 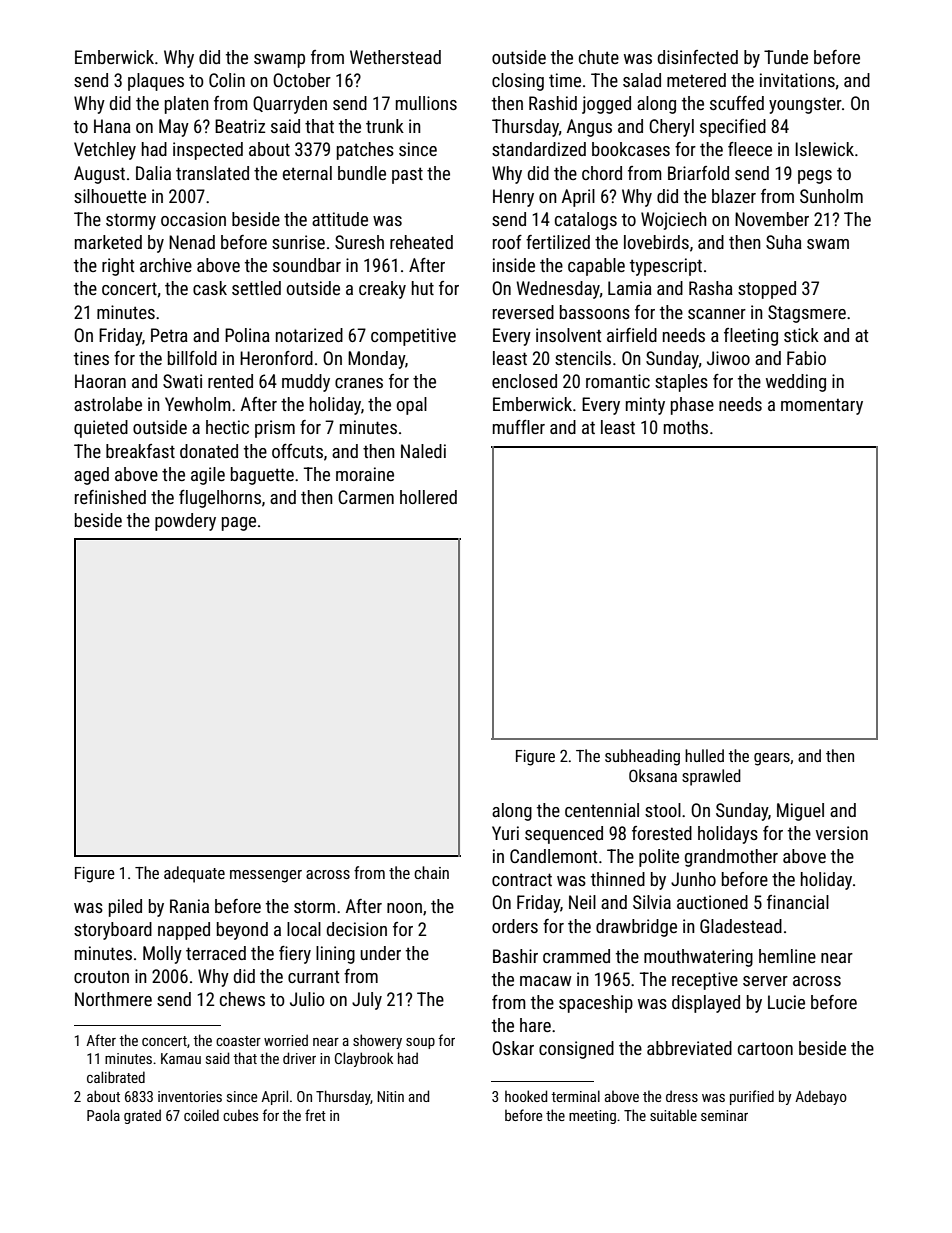 I want to click on plaques, so click(x=156, y=82).
